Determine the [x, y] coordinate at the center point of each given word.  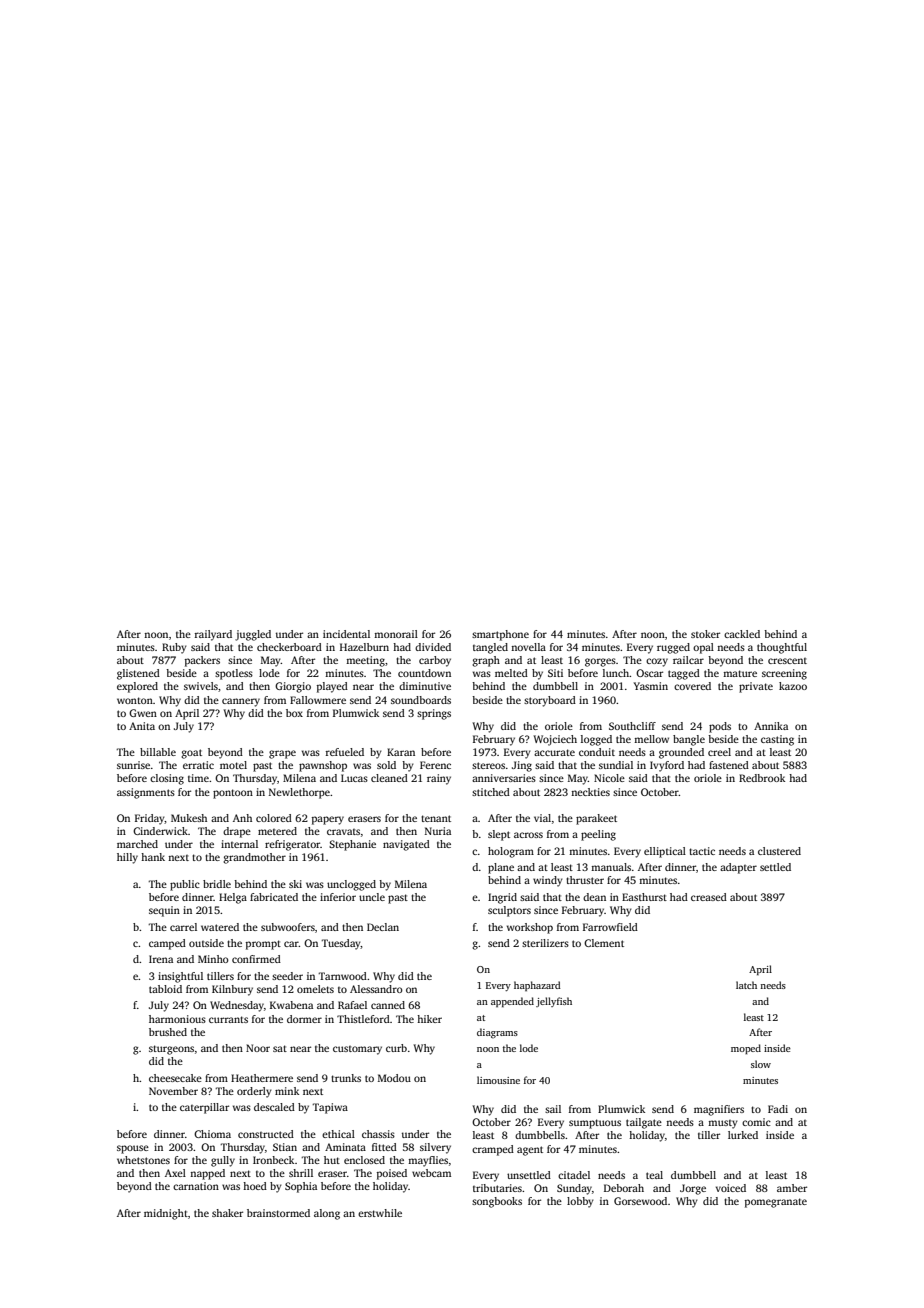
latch [746, 985]
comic [756, 1122]
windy [548, 881]
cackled [742, 634]
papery [328, 820]
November [173, 1091]
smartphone [500, 635]
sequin [164, 911]
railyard [213, 635]
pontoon [233, 794]
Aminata [345, 1147]
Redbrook [762, 778]
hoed [255, 1186]
